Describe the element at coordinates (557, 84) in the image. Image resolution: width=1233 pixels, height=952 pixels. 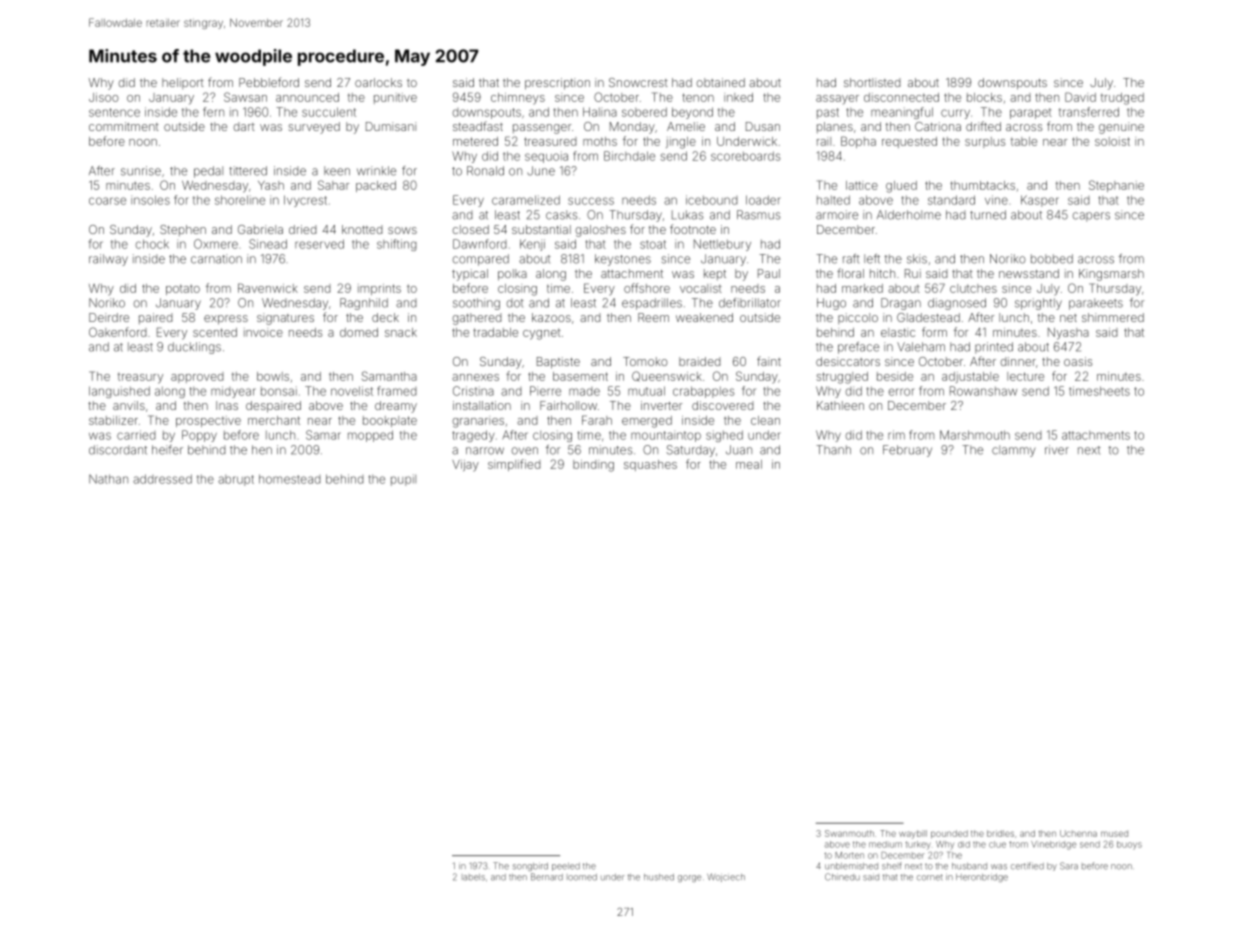
I see `prescription` at that location.
